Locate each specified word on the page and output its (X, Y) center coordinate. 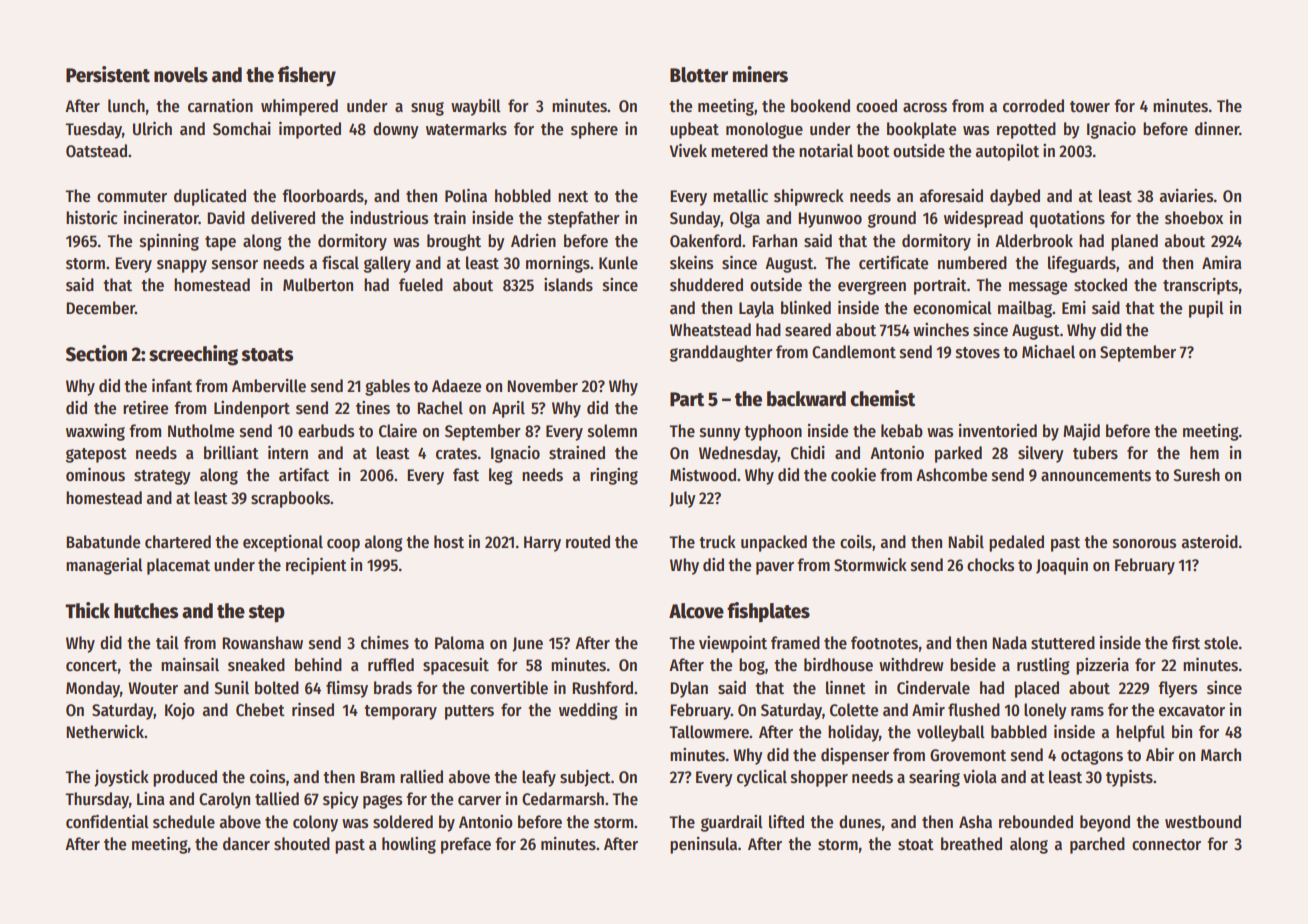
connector (1166, 845)
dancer (246, 844)
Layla (756, 309)
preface (466, 845)
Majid (1081, 432)
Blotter (699, 75)
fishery (307, 76)
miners (760, 74)
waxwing (95, 432)
